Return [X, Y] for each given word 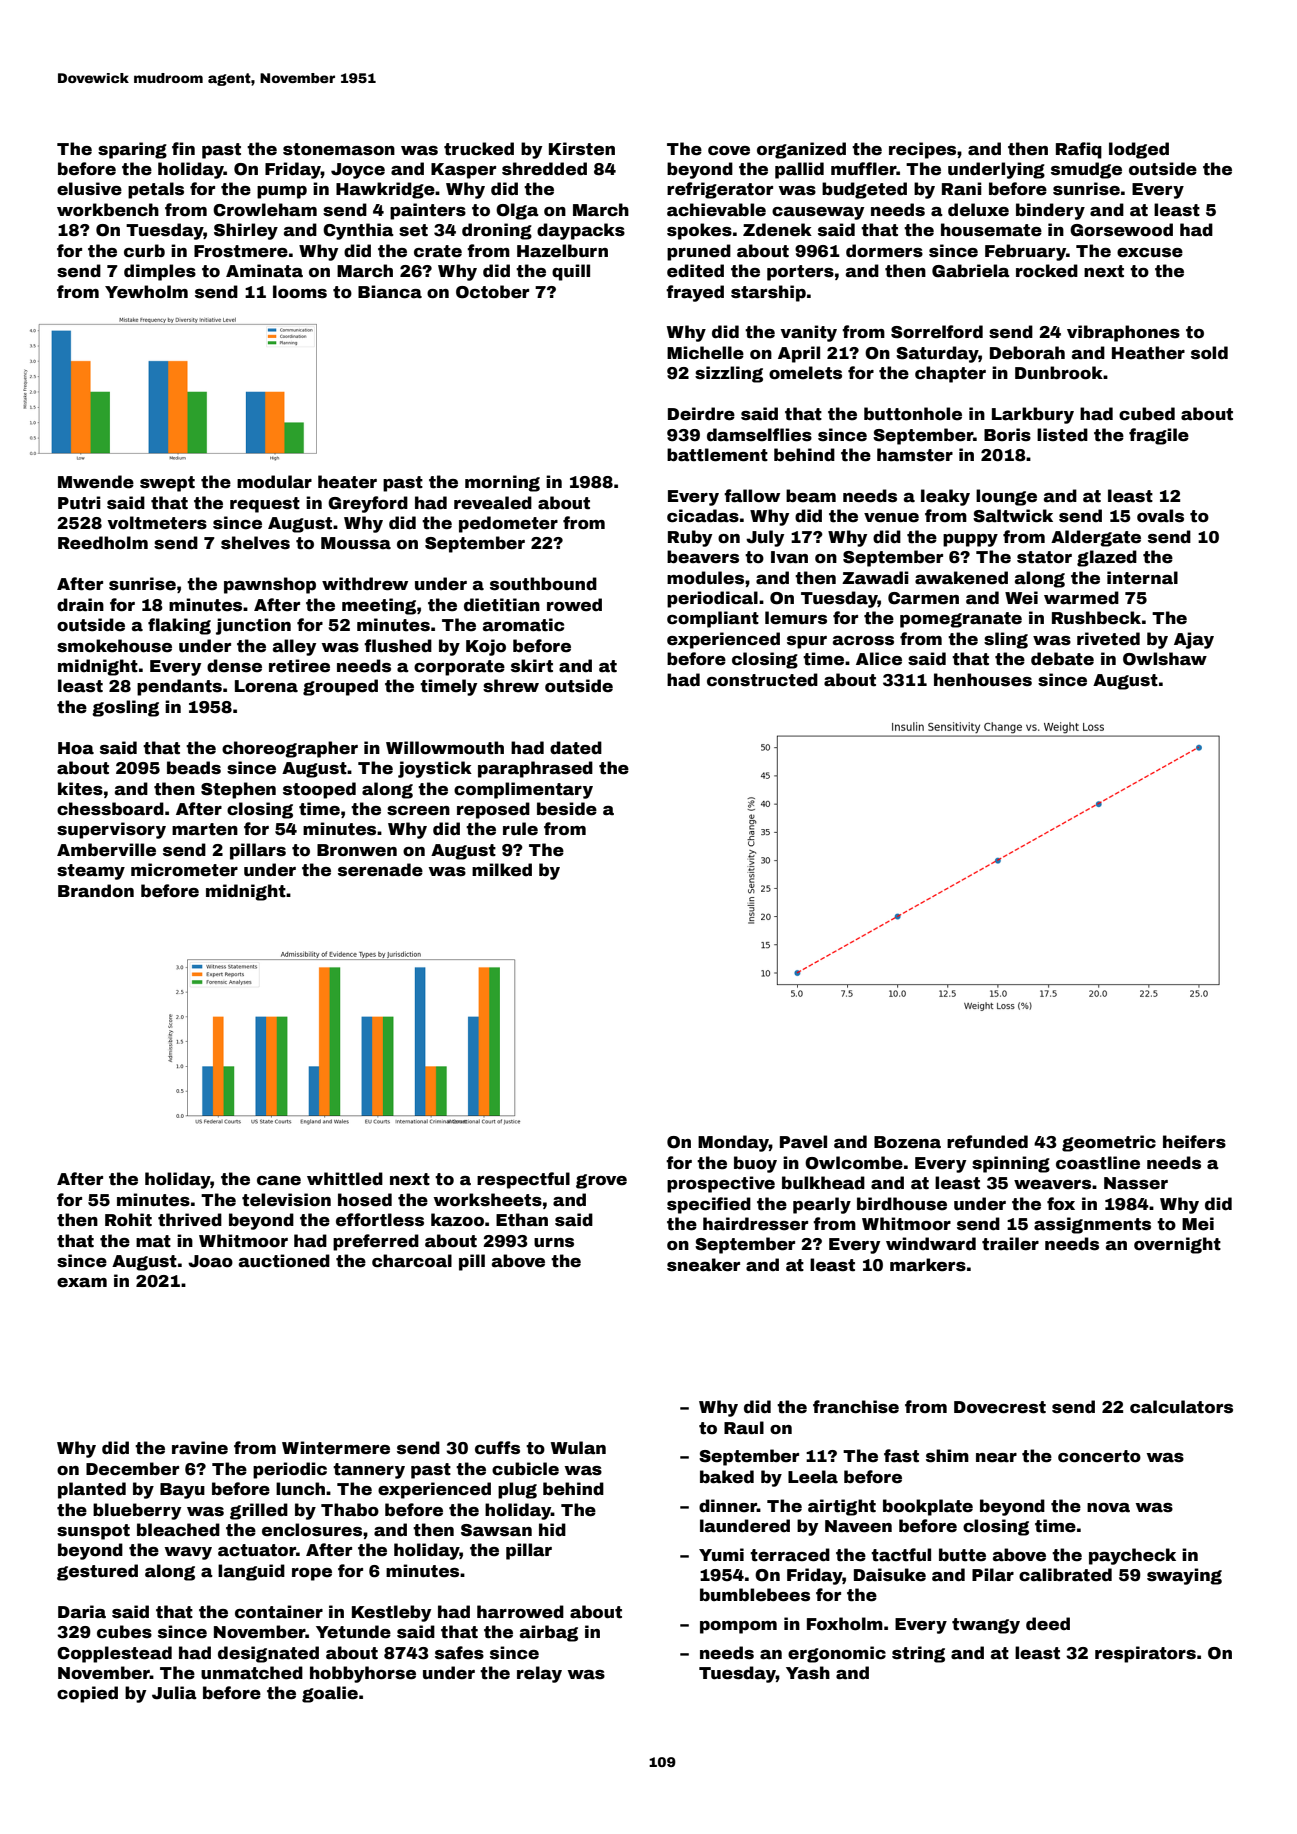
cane [279, 1181]
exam [82, 1283]
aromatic [523, 625]
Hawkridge [385, 190]
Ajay [1194, 640]
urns [554, 1243]
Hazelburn [562, 251]
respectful [523, 1180]
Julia [174, 1693]
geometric [1109, 1143]
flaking [179, 626]
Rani [962, 189]
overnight [1177, 1245]
